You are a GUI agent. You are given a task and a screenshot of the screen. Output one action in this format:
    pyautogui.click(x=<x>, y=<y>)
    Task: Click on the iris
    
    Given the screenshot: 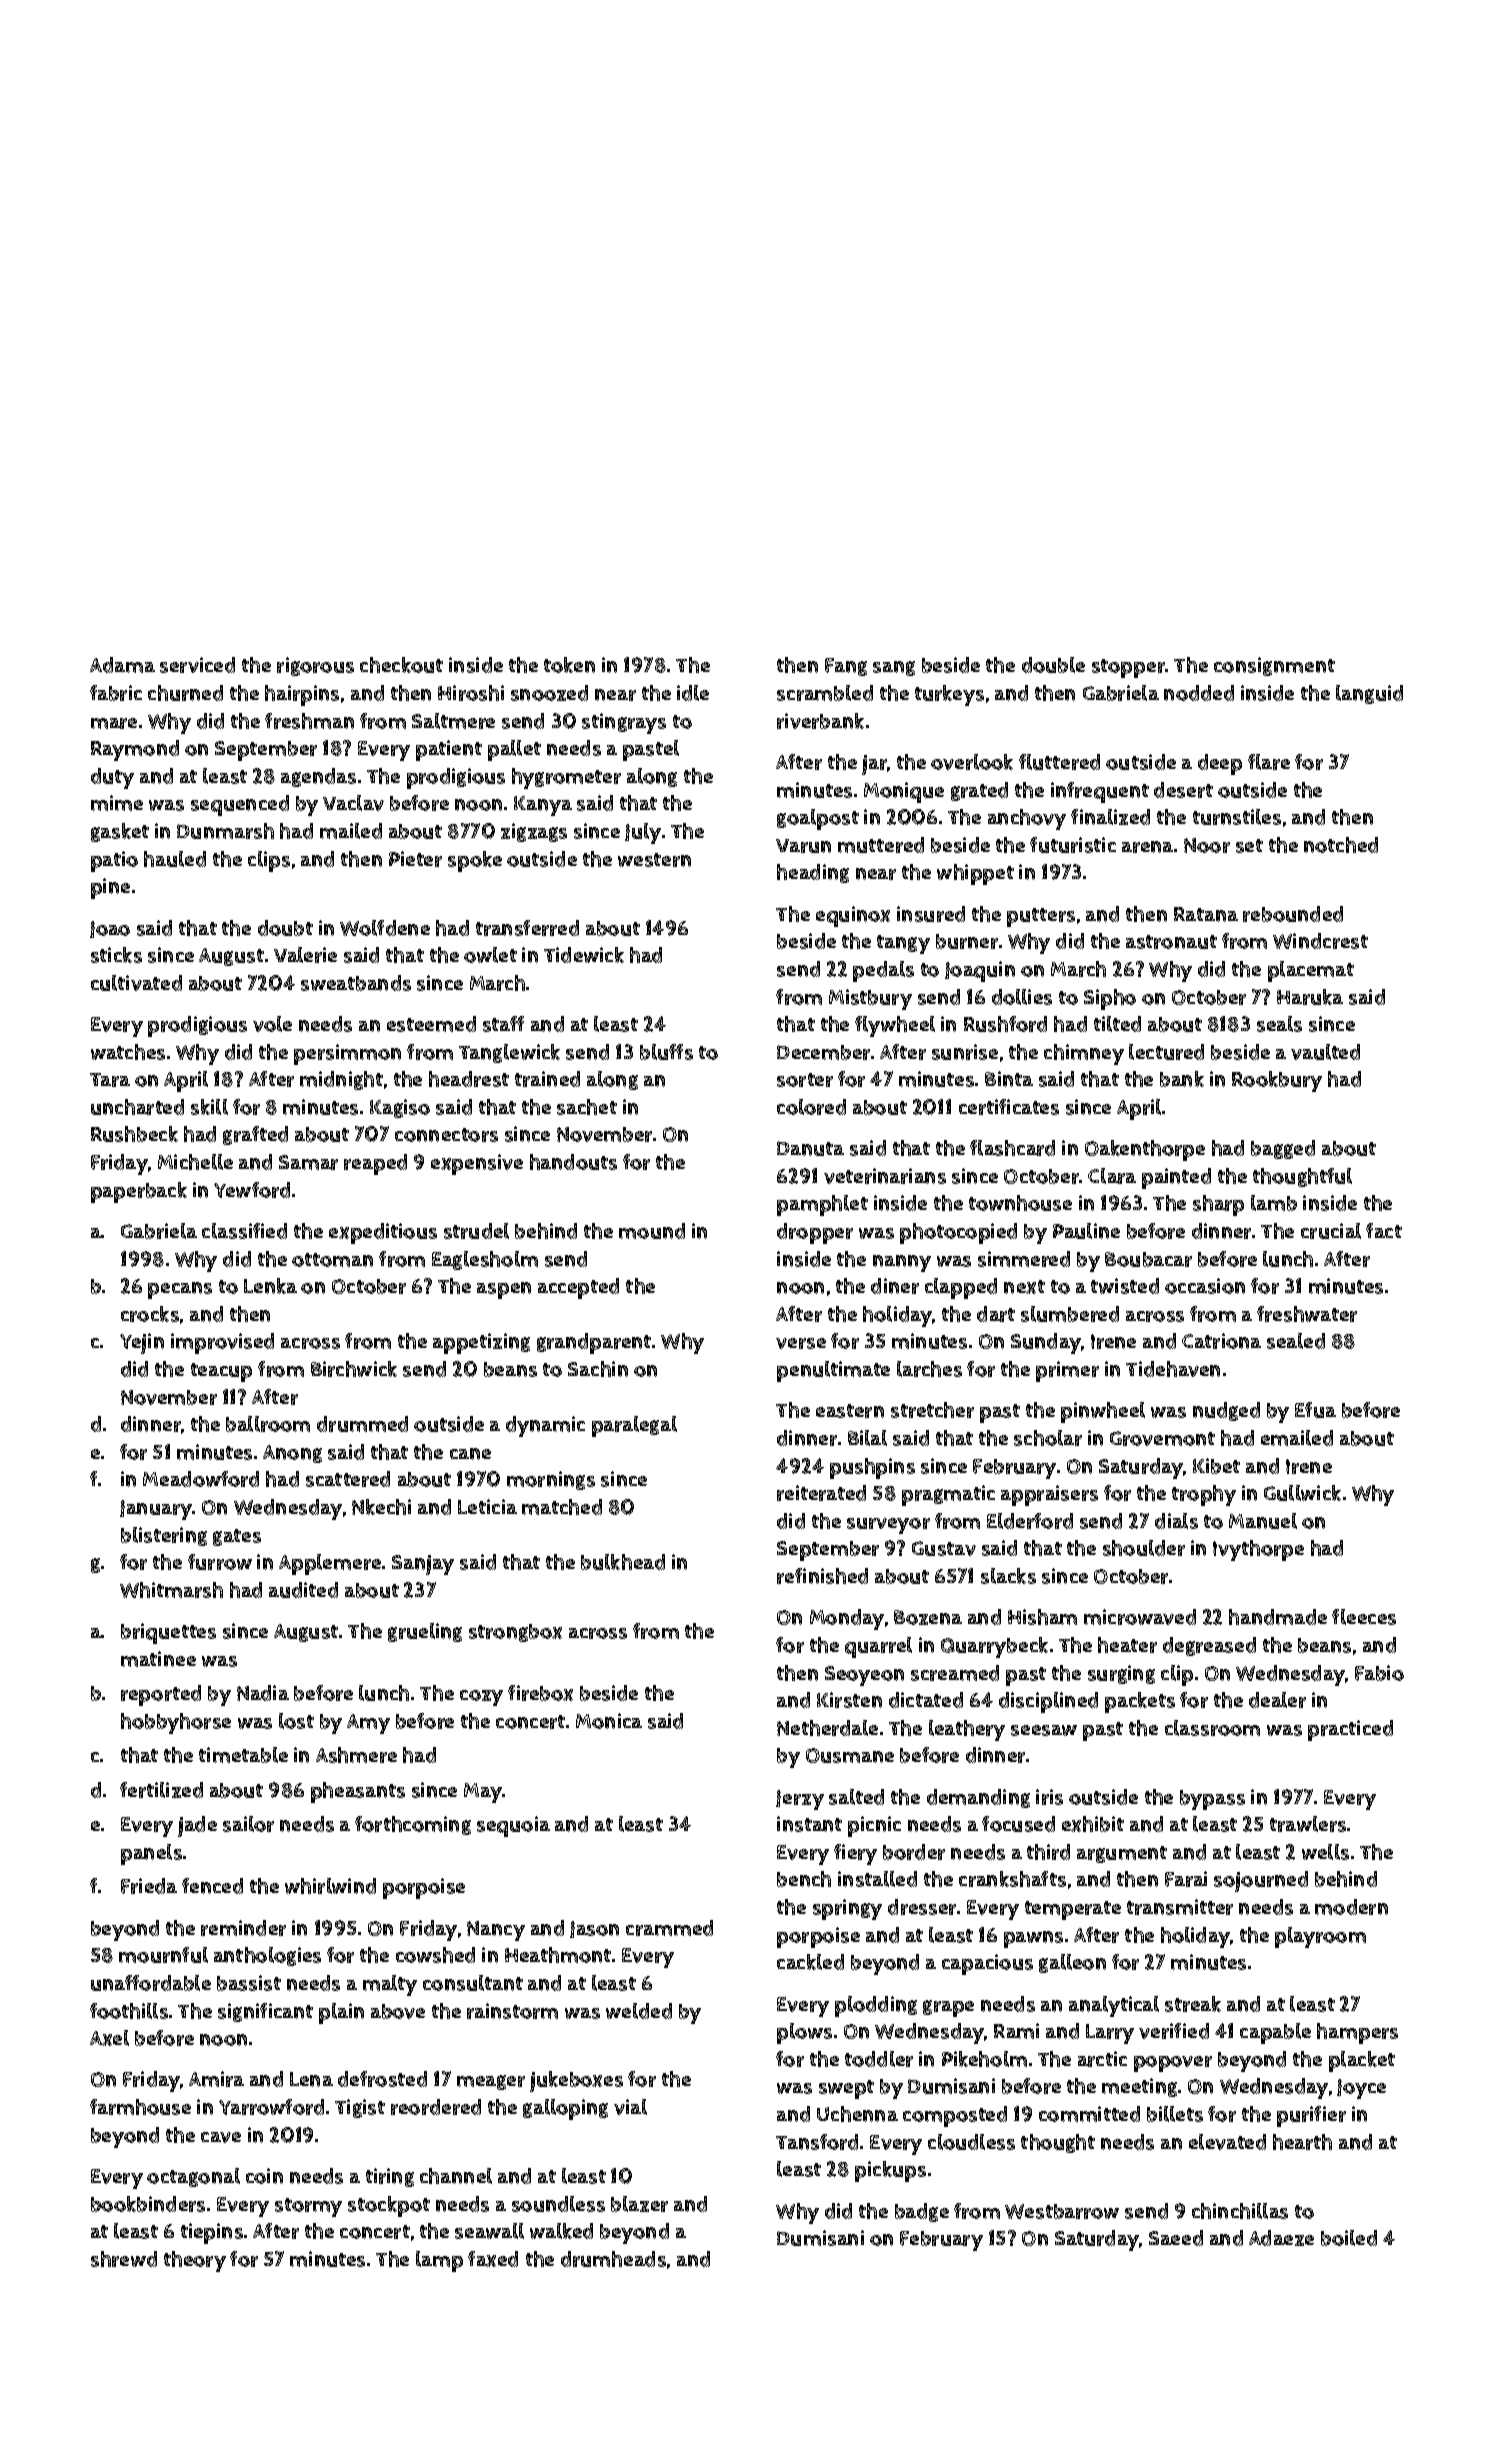 What is the action you would take?
    pyautogui.click(x=1049, y=1797)
